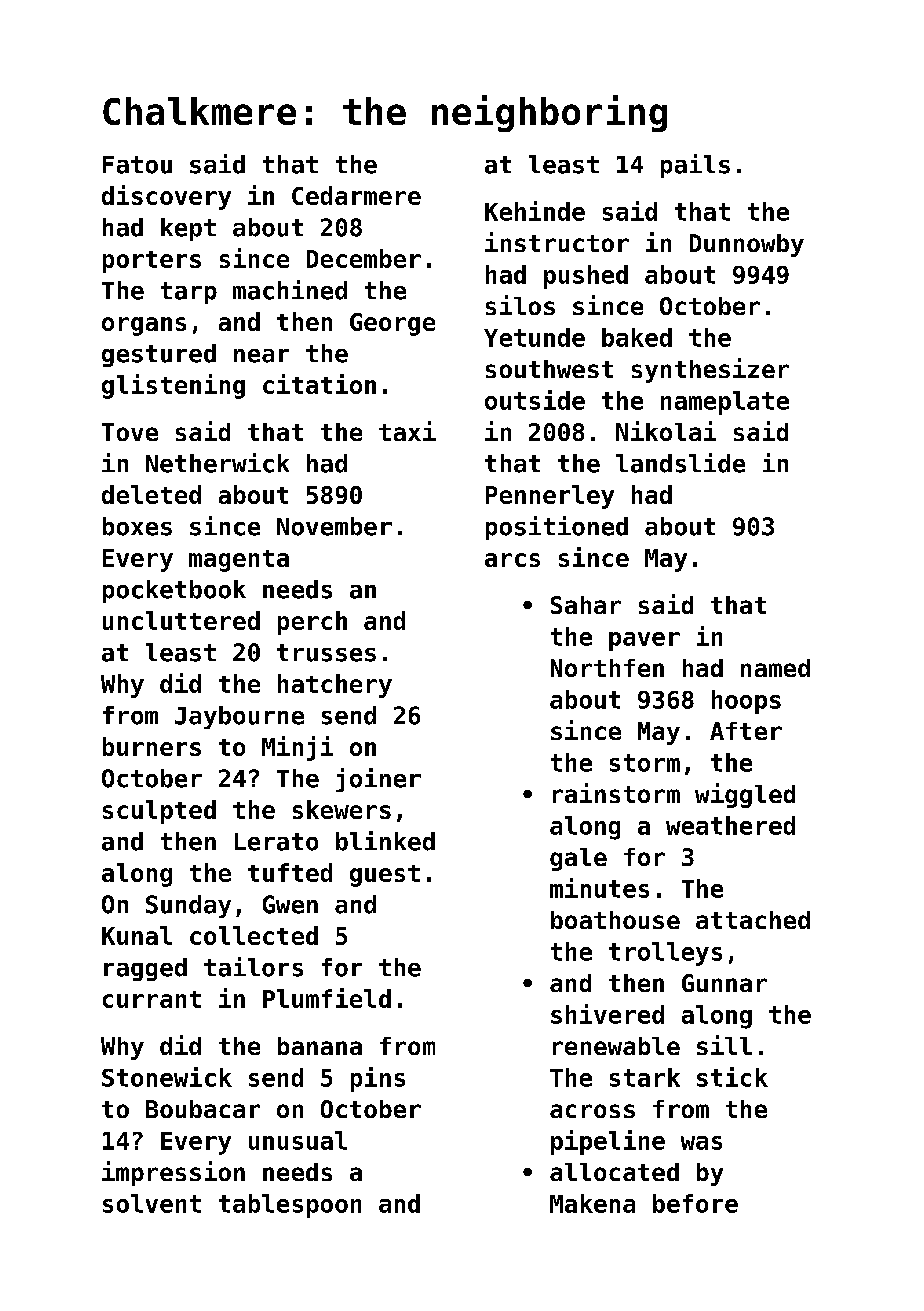  What do you see at coordinates (290, 1206) in the screenshot?
I see `tablespoon` at bounding box center [290, 1206].
